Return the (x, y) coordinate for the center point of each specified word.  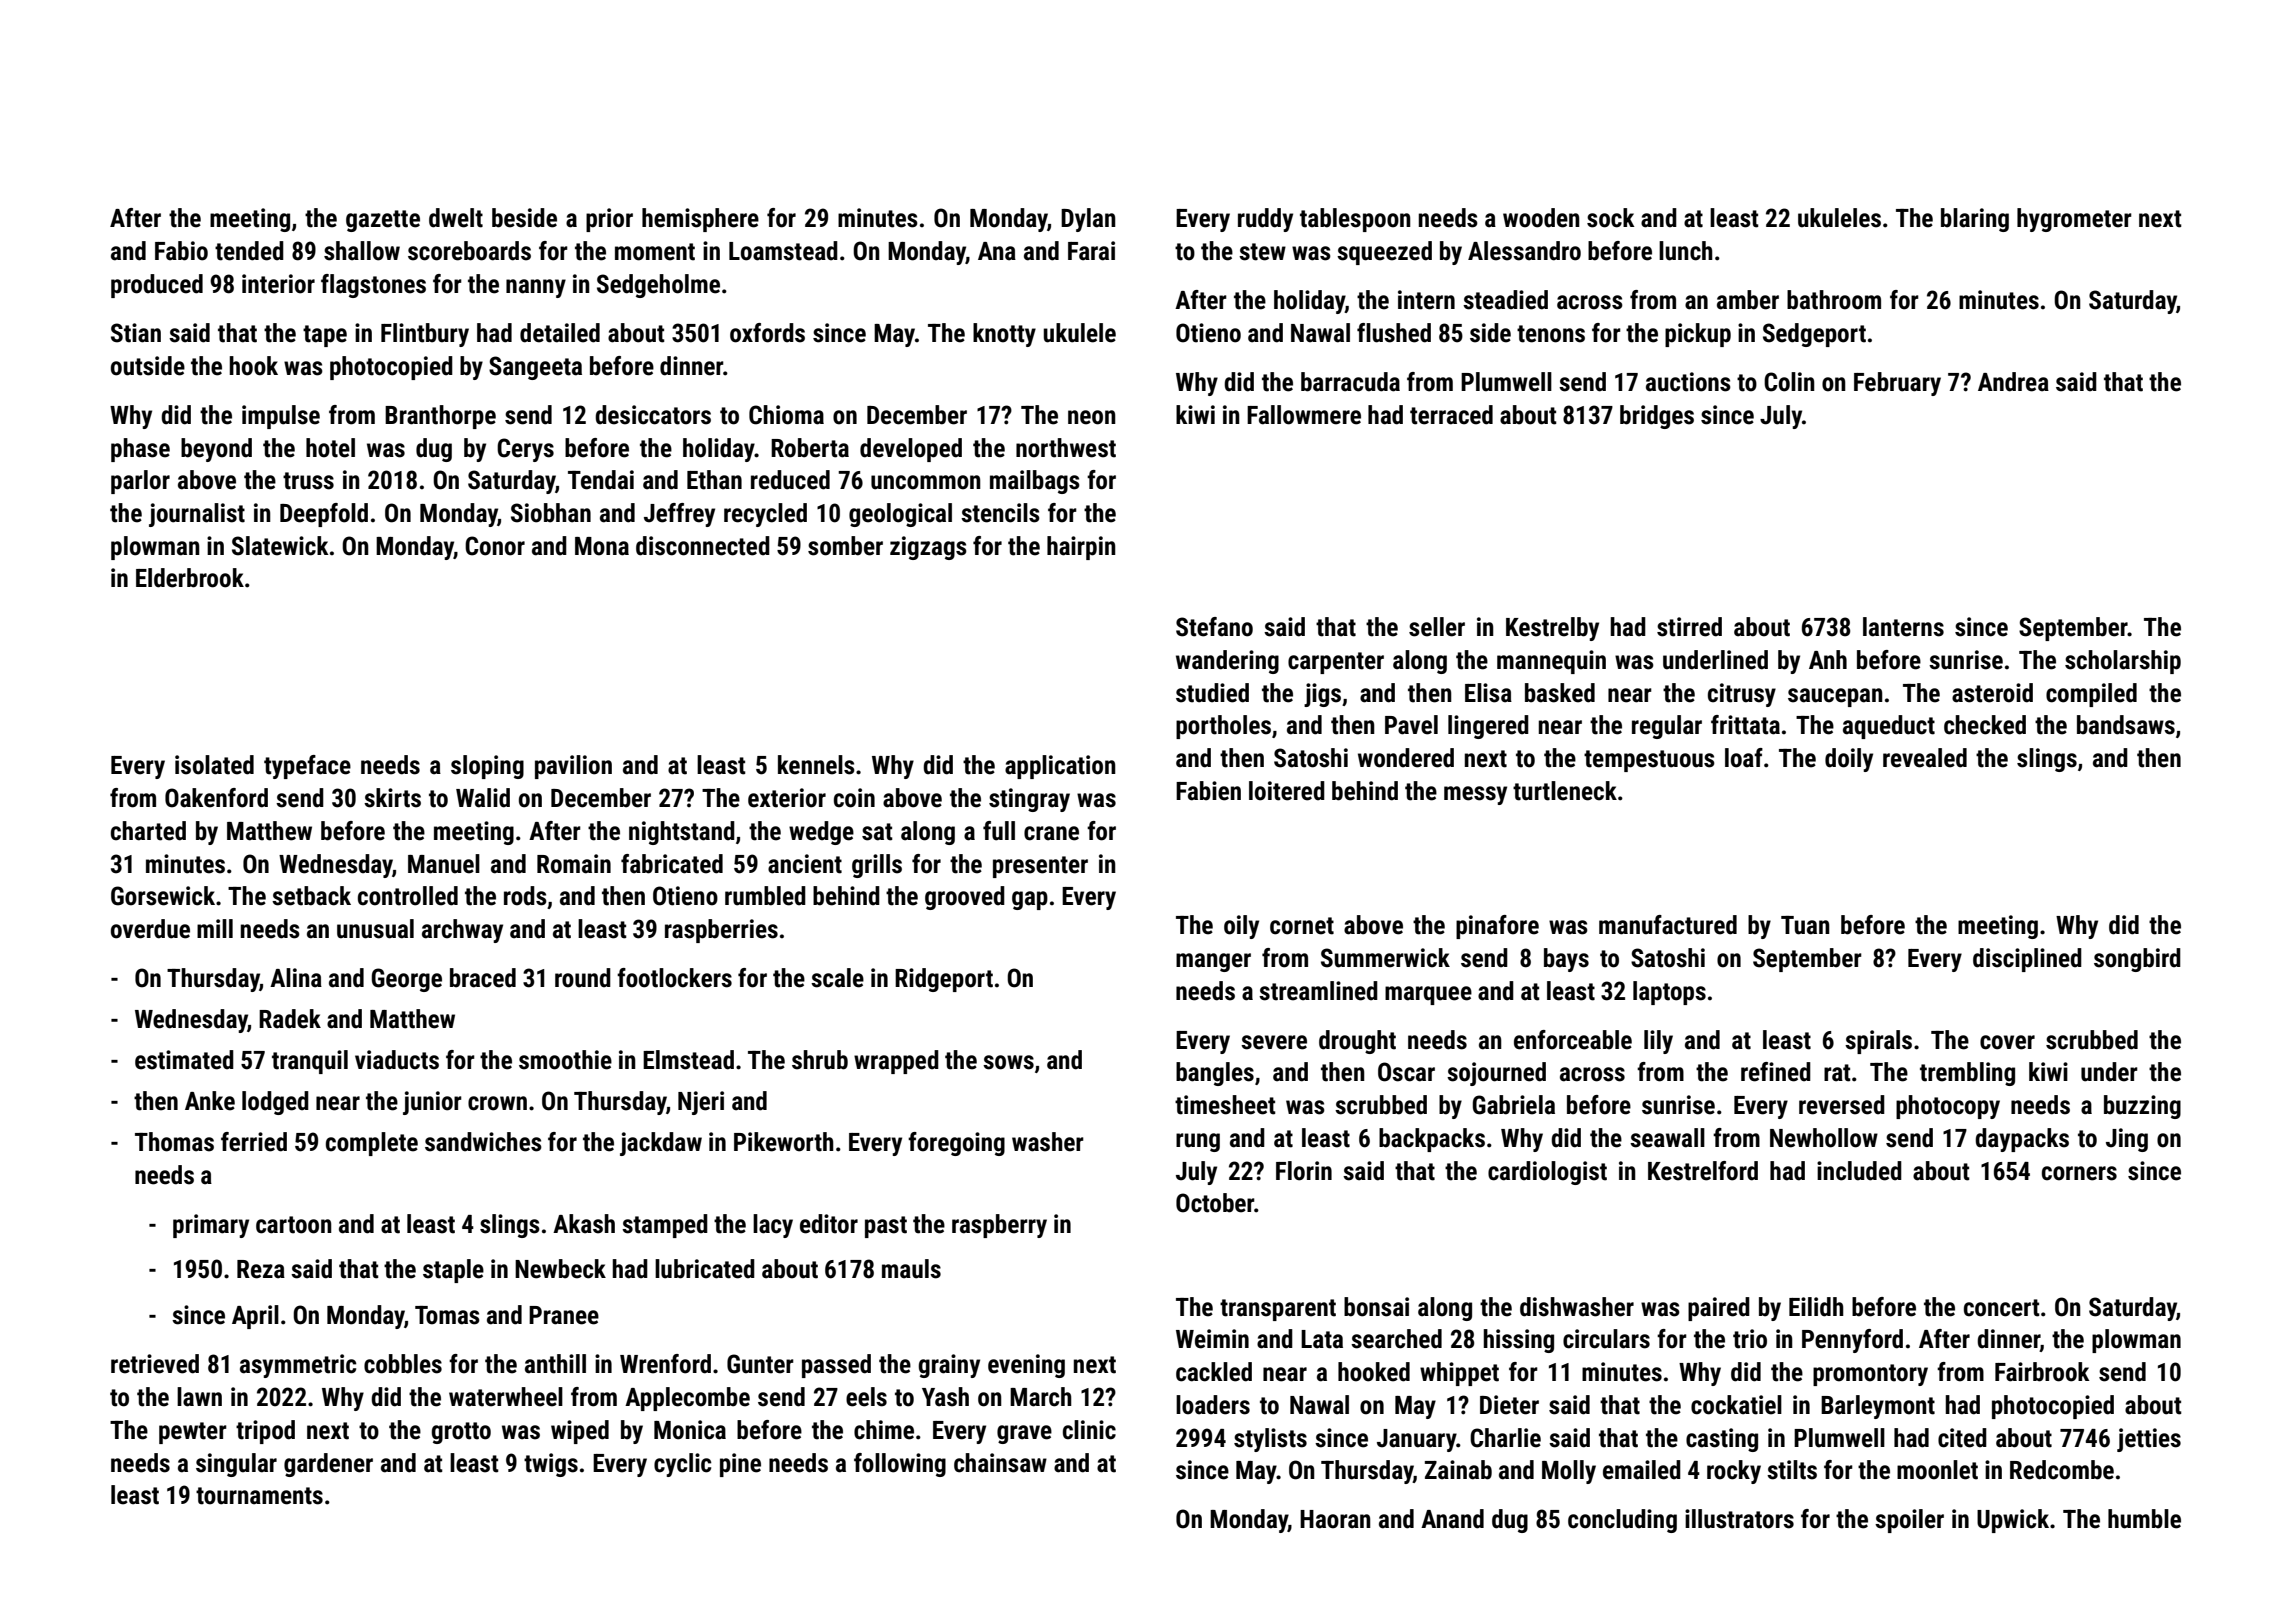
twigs (551, 1465)
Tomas (447, 1315)
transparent (1278, 1310)
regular (1667, 727)
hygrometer (2074, 220)
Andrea (2013, 382)
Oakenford (216, 798)
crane (1051, 833)
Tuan (1805, 925)
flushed (1394, 333)
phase (140, 450)
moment (655, 252)
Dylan (1088, 220)
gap (1030, 900)
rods (525, 896)
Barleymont (1878, 1407)
